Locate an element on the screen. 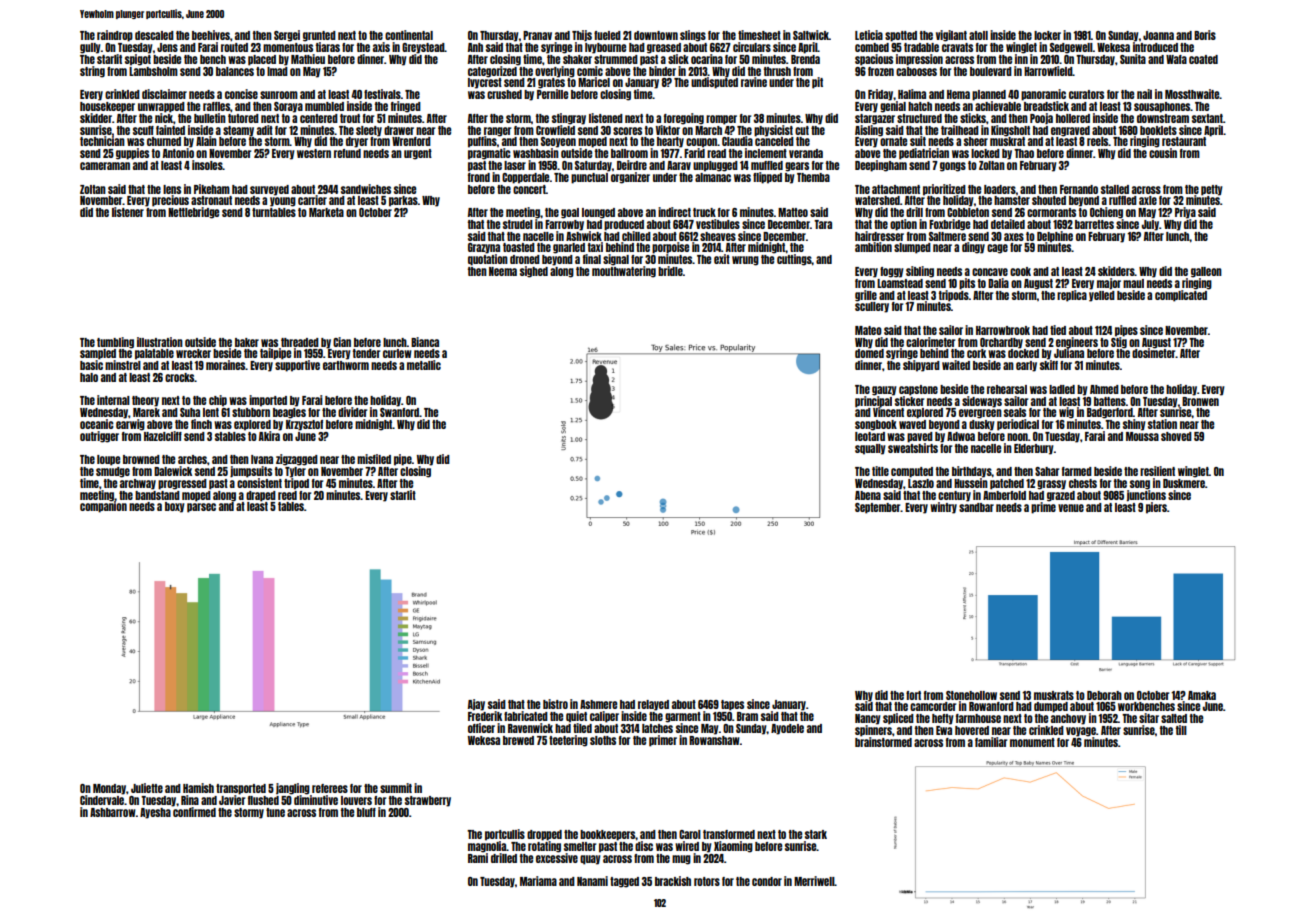 This screenshot has height=924, width=1308. organizer is located at coordinates (630, 178).
